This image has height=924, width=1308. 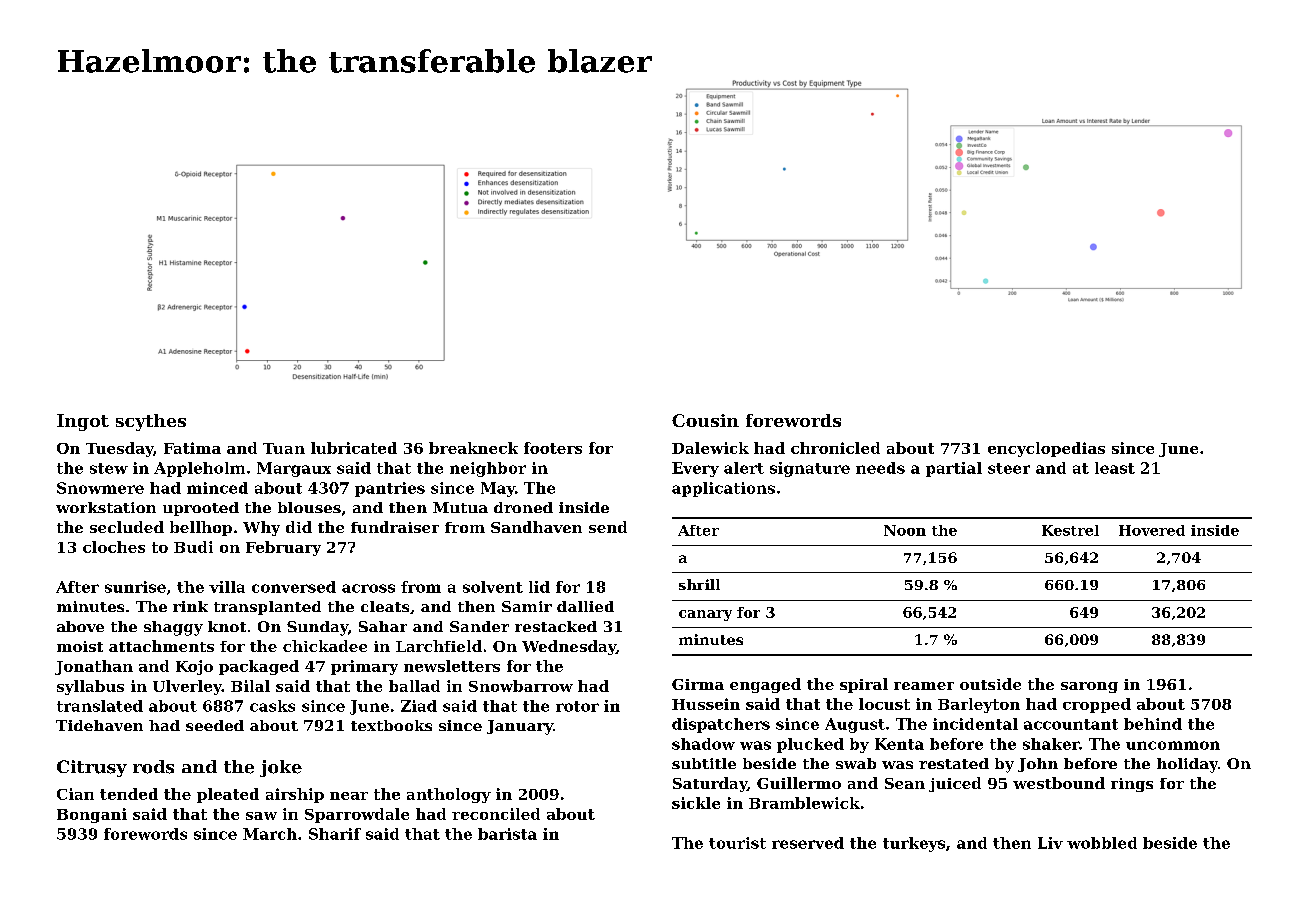 I want to click on Tidehaven, so click(x=99, y=725).
